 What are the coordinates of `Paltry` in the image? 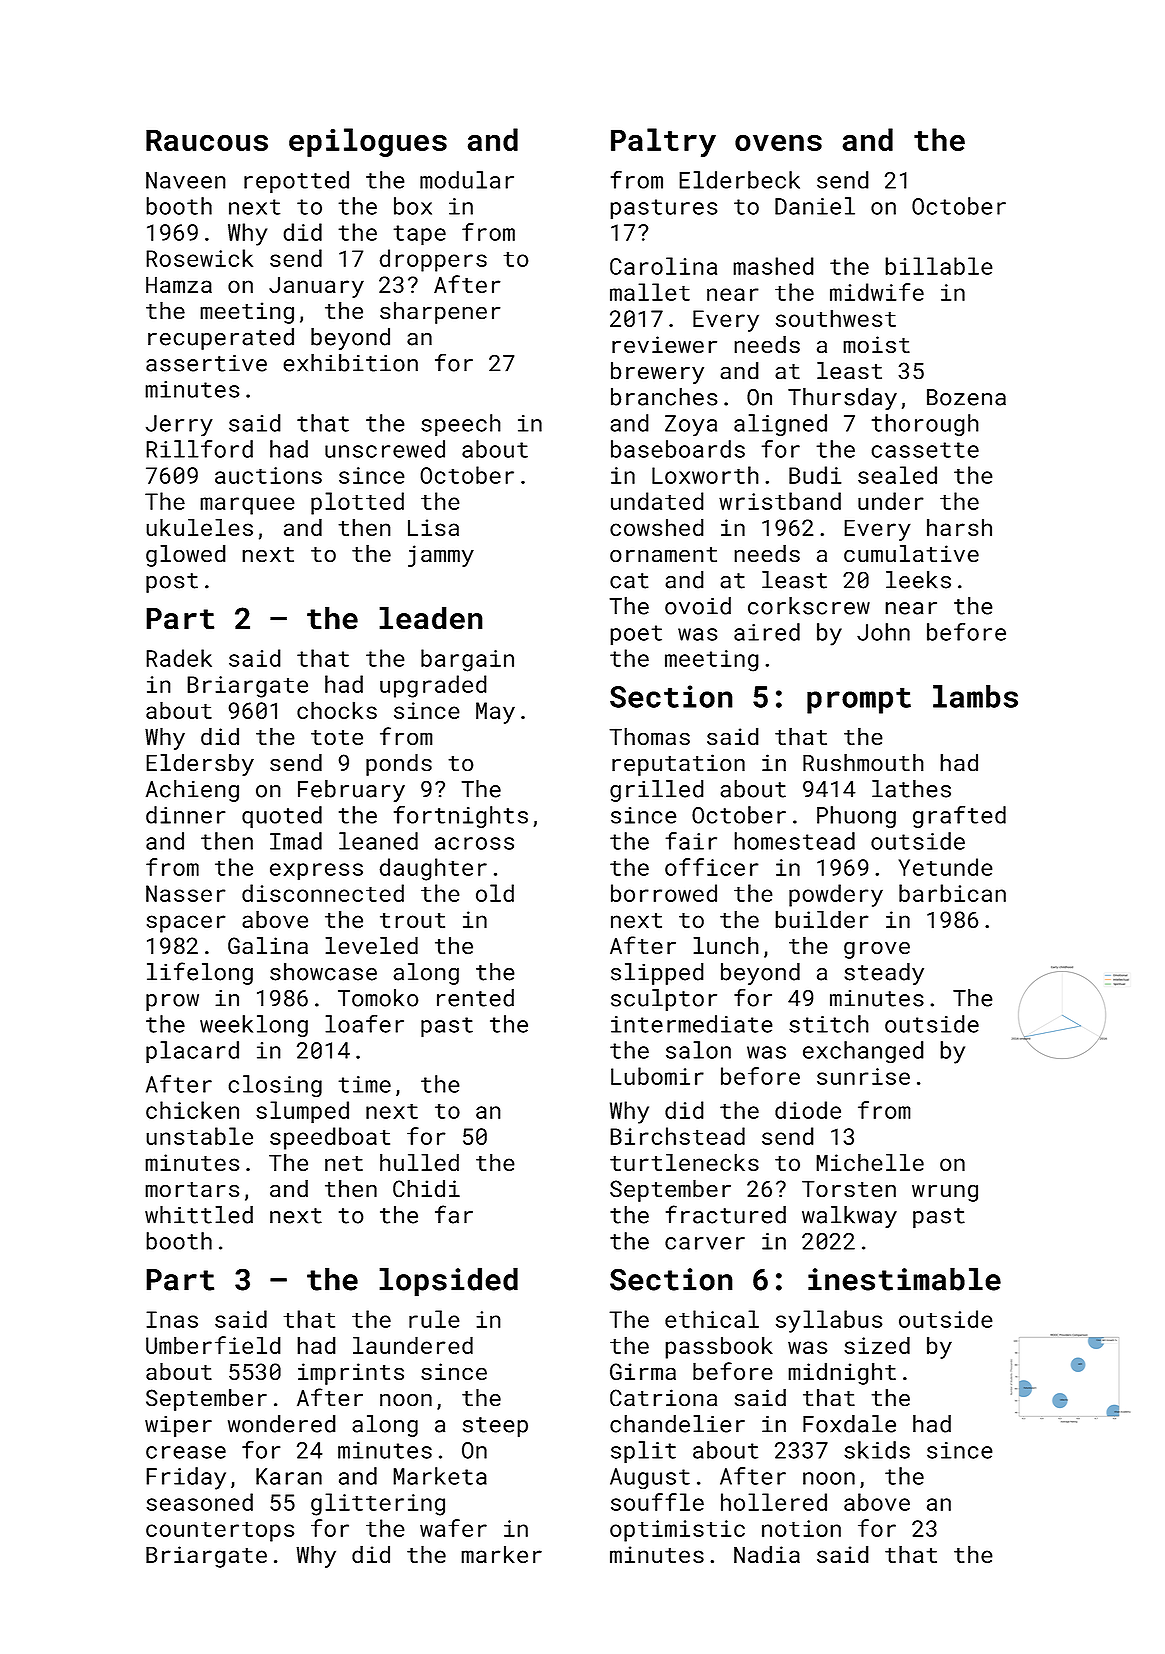 It's located at (663, 143).
